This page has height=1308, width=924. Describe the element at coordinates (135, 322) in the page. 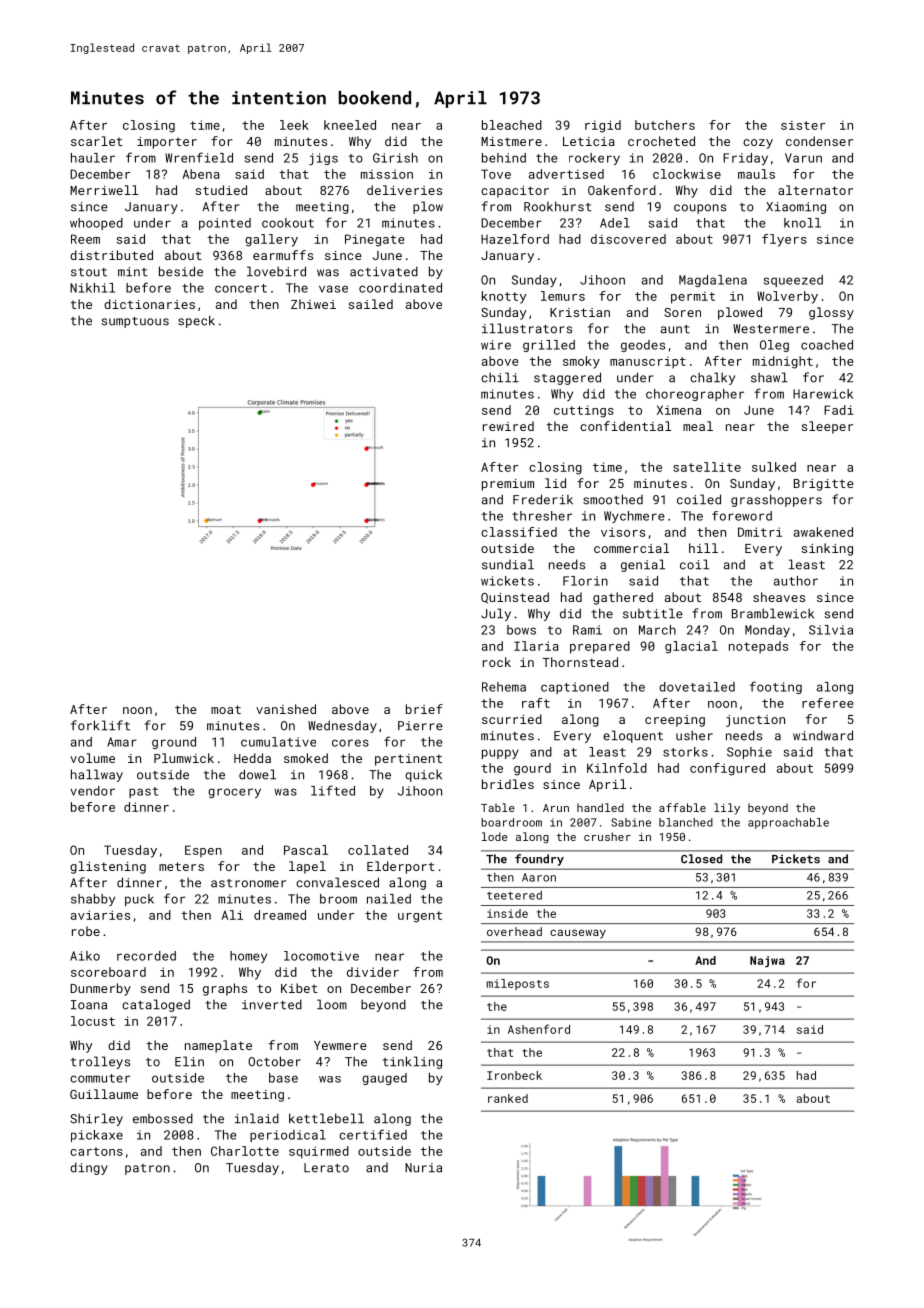

I see `sumptuous` at that location.
